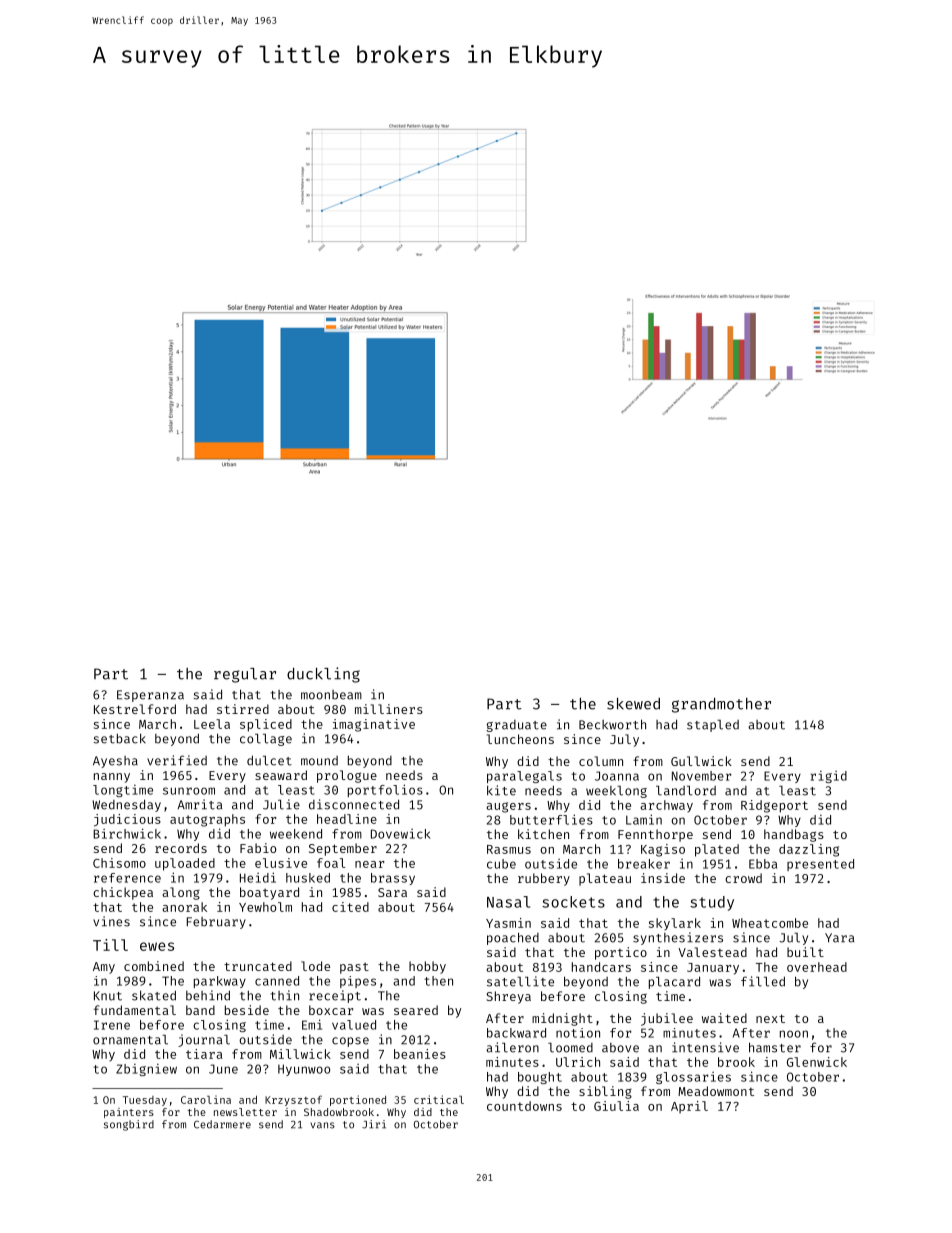  Describe the element at coordinates (817, 1062) in the page. I see `Glenwick` at that location.
